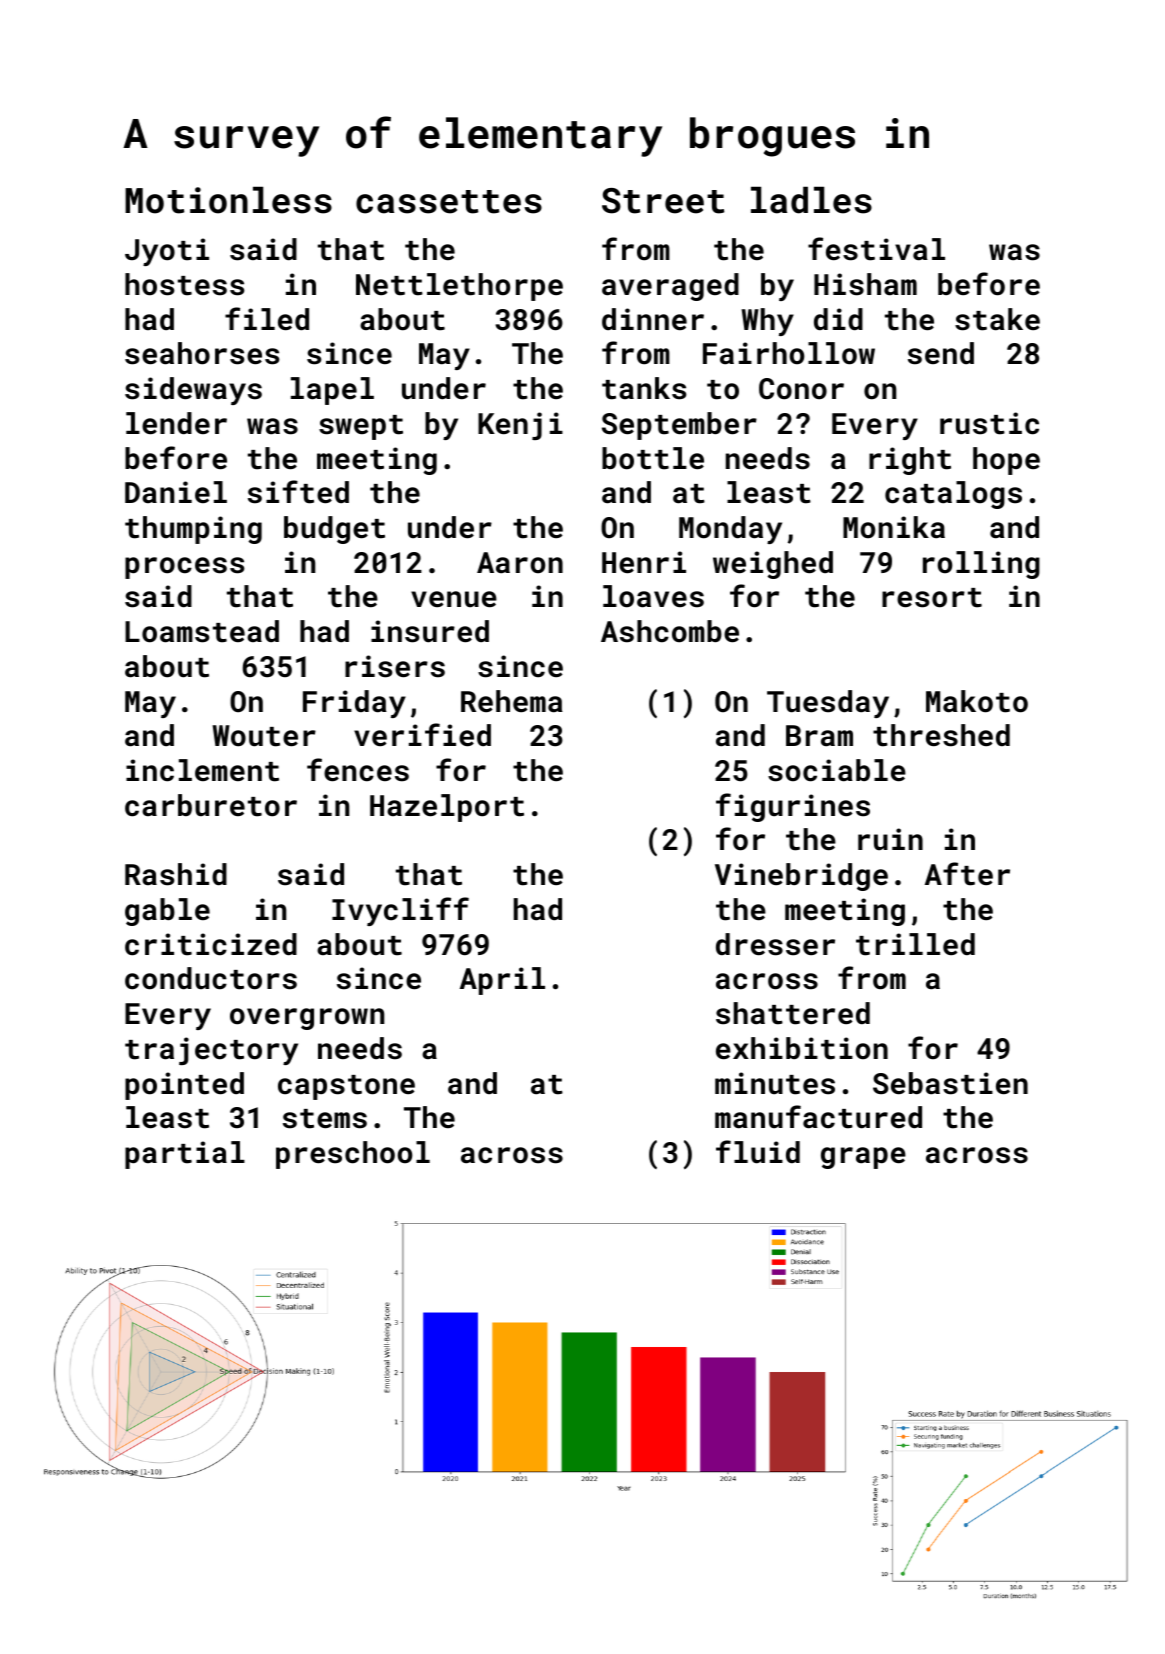  What do you see at coordinates (202, 631) in the screenshot?
I see `Loamstead` at bounding box center [202, 631].
